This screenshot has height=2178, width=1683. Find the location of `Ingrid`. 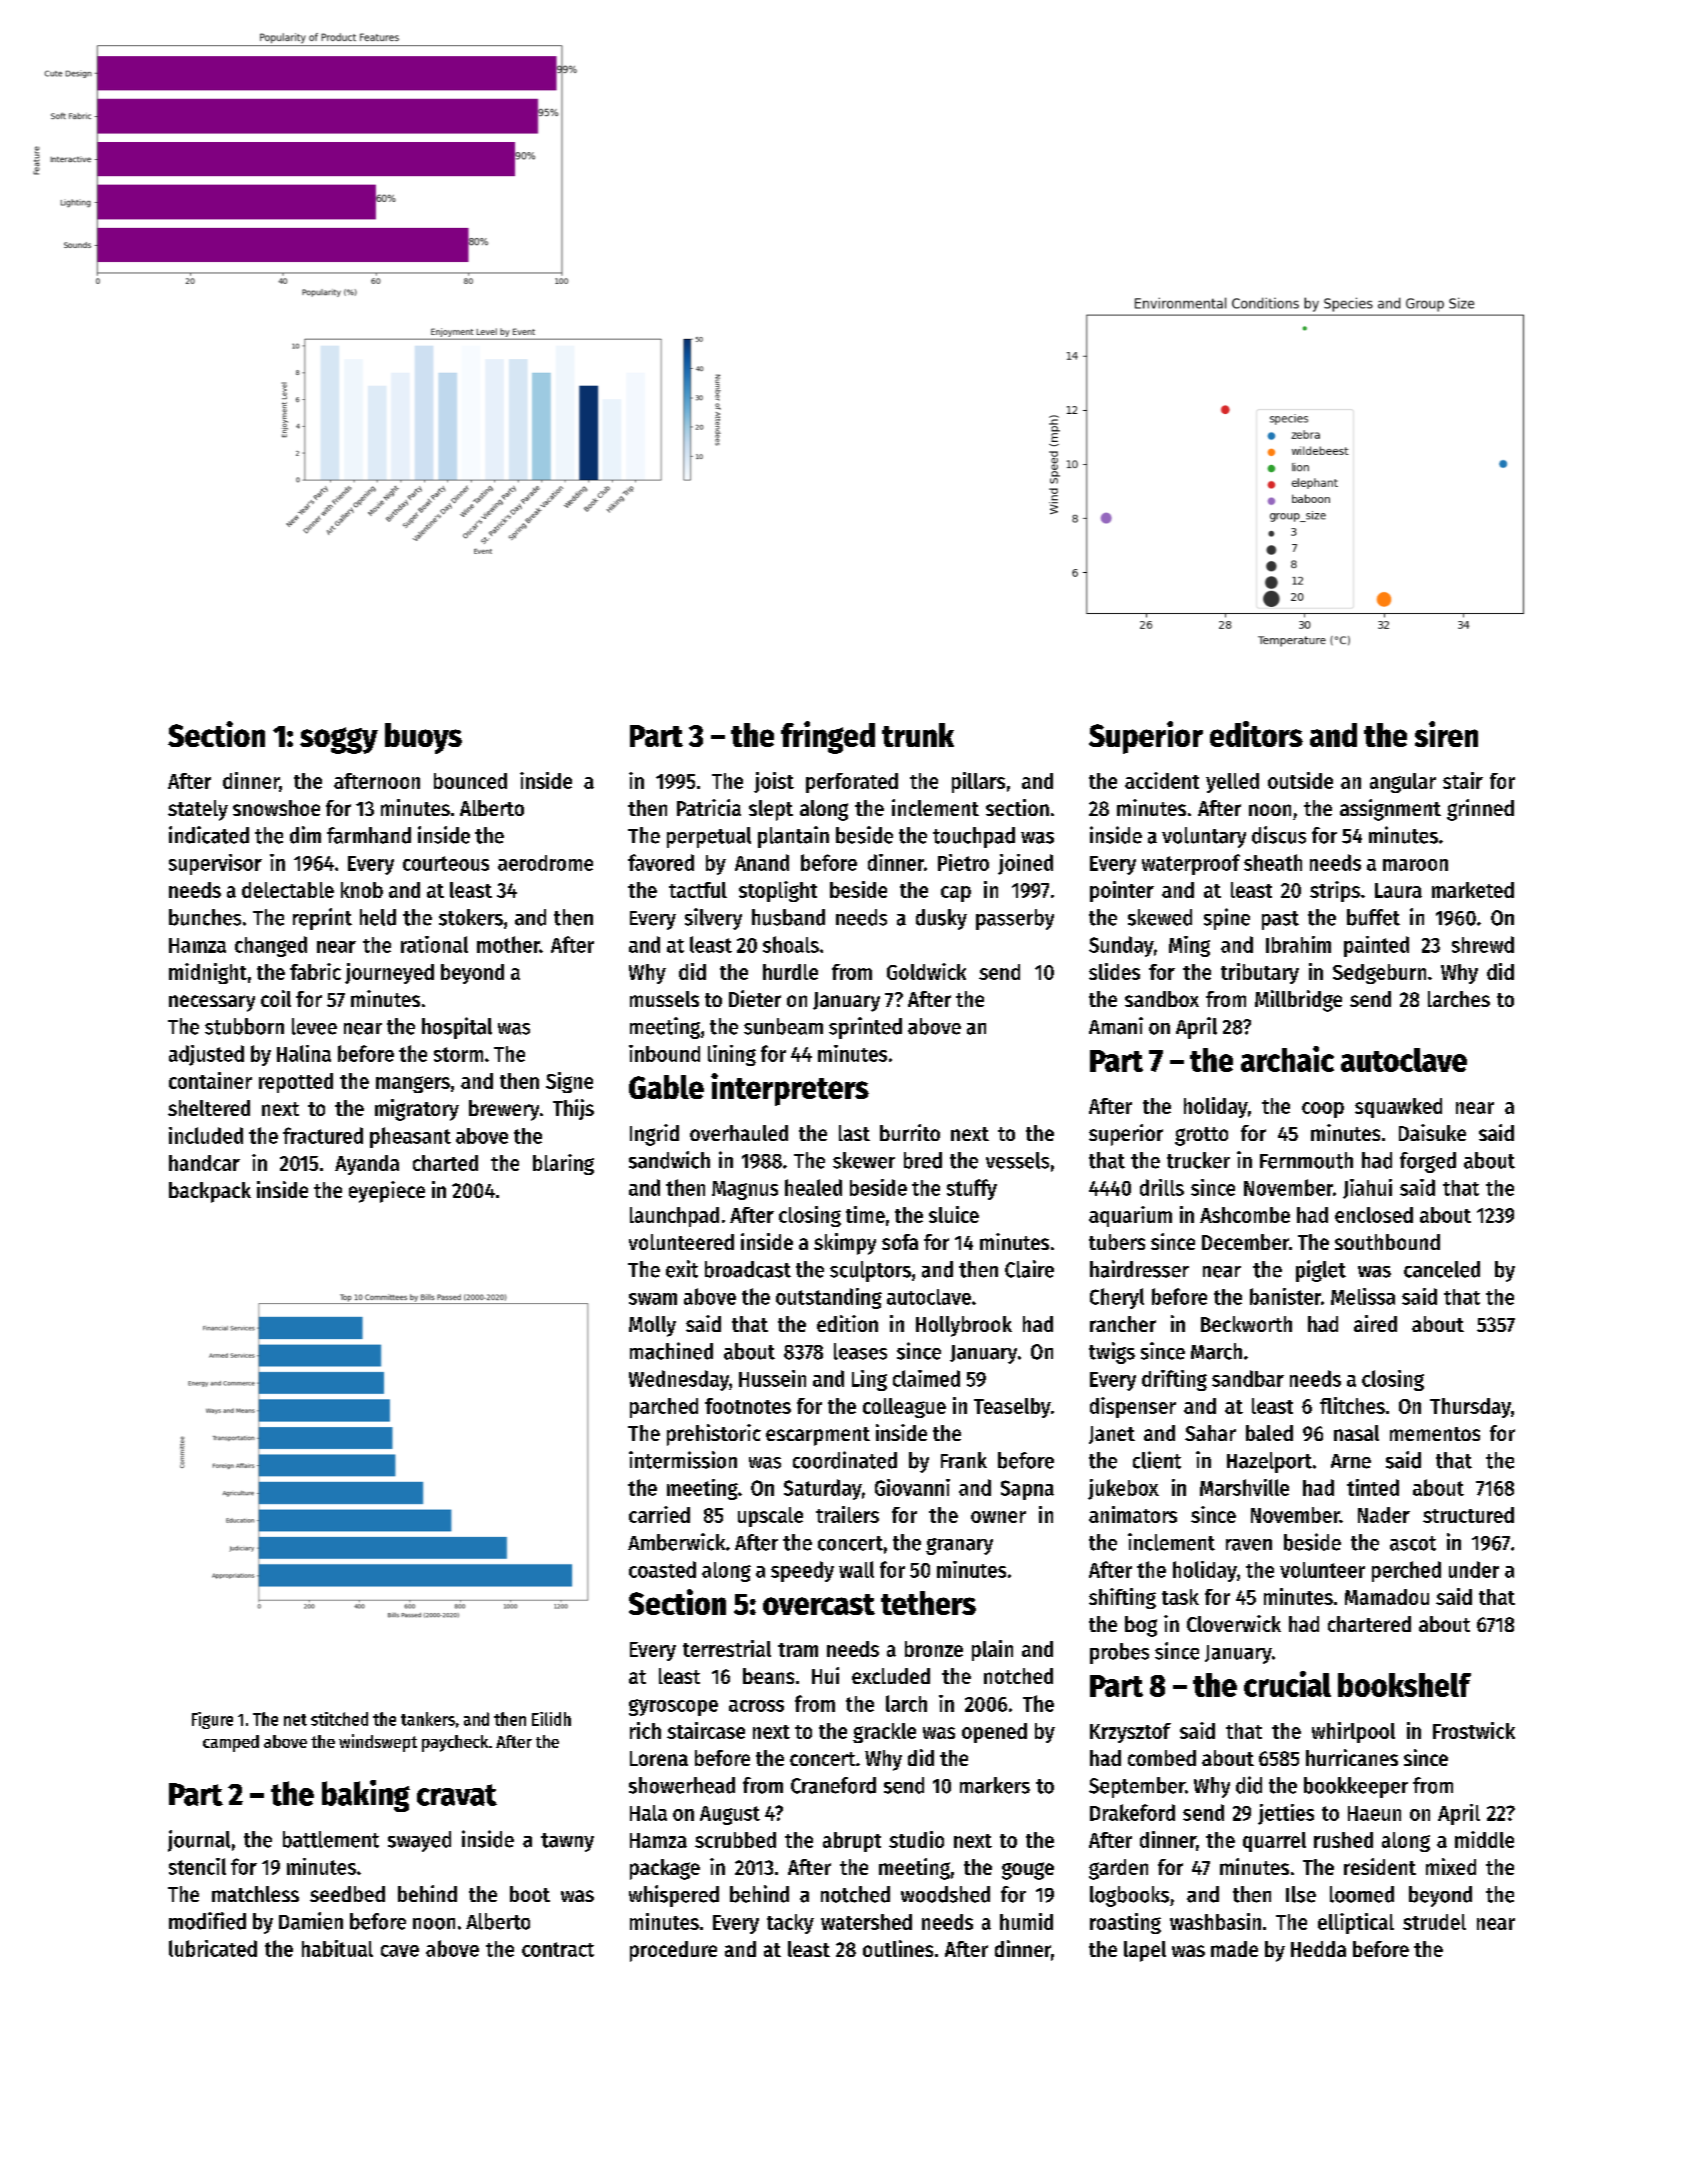

Ingrid is located at coordinates (654, 1135).
